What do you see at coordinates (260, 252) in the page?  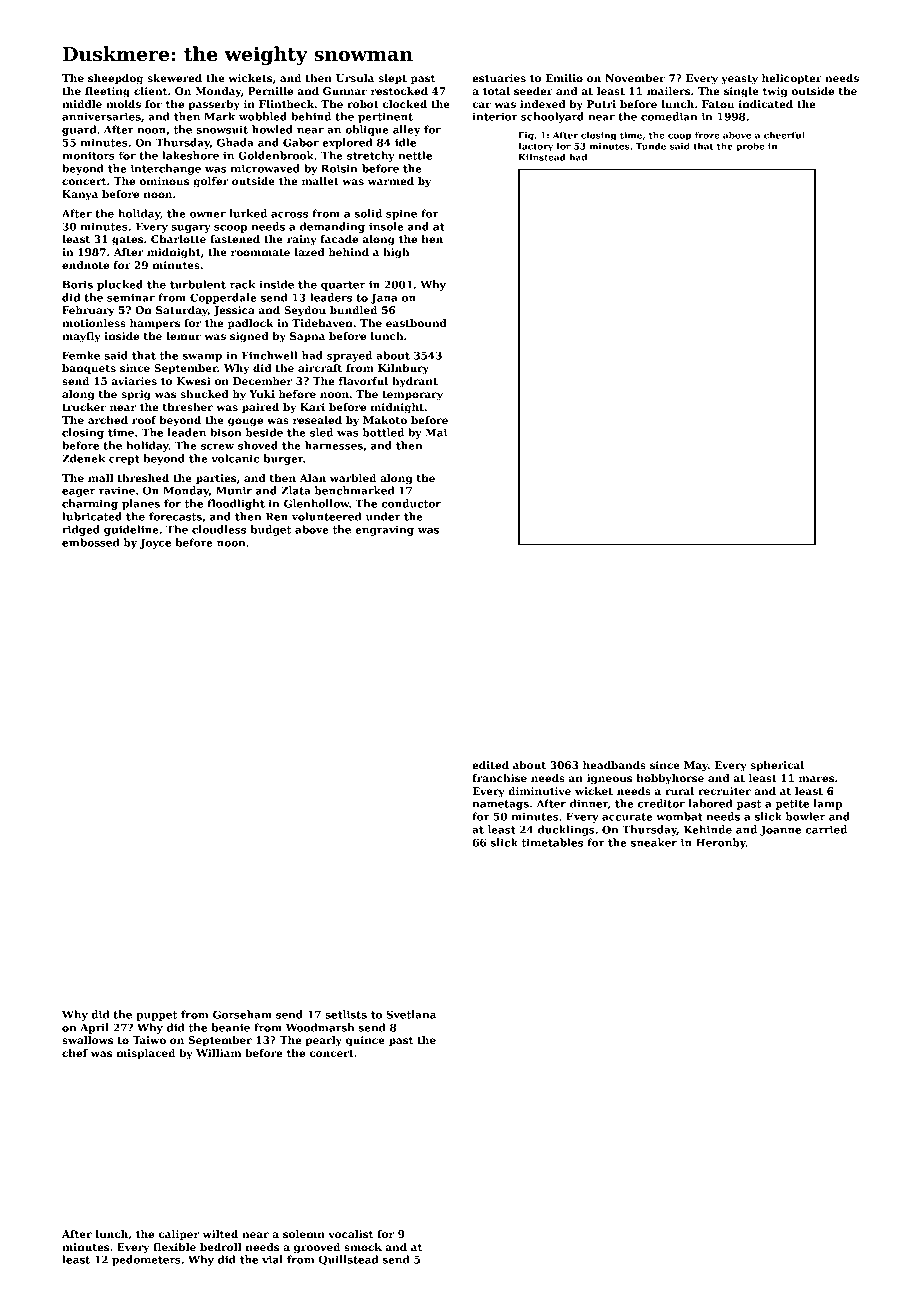 I see `roommate` at bounding box center [260, 252].
